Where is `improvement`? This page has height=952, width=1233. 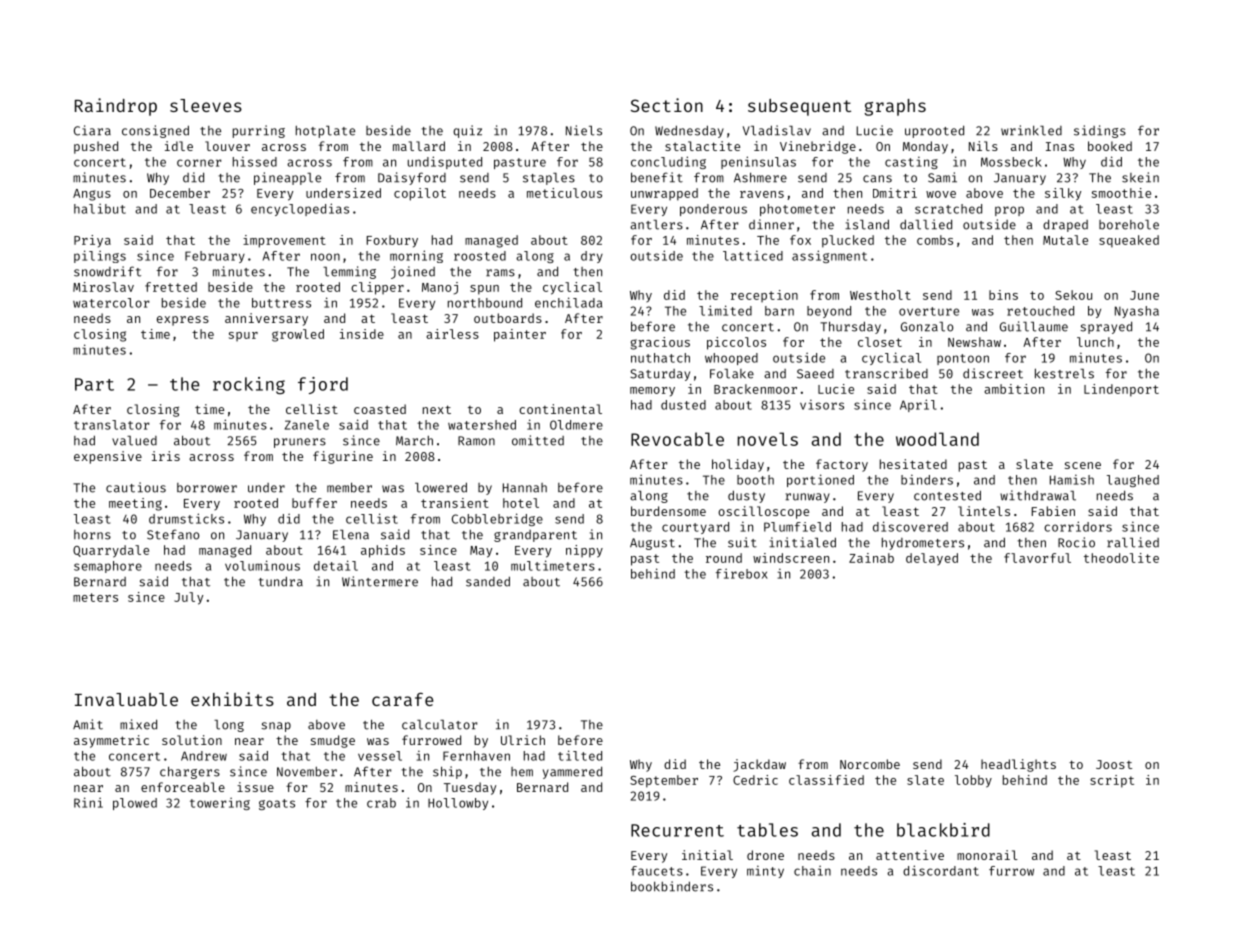
improvement is located at coordinates (284, 241).
